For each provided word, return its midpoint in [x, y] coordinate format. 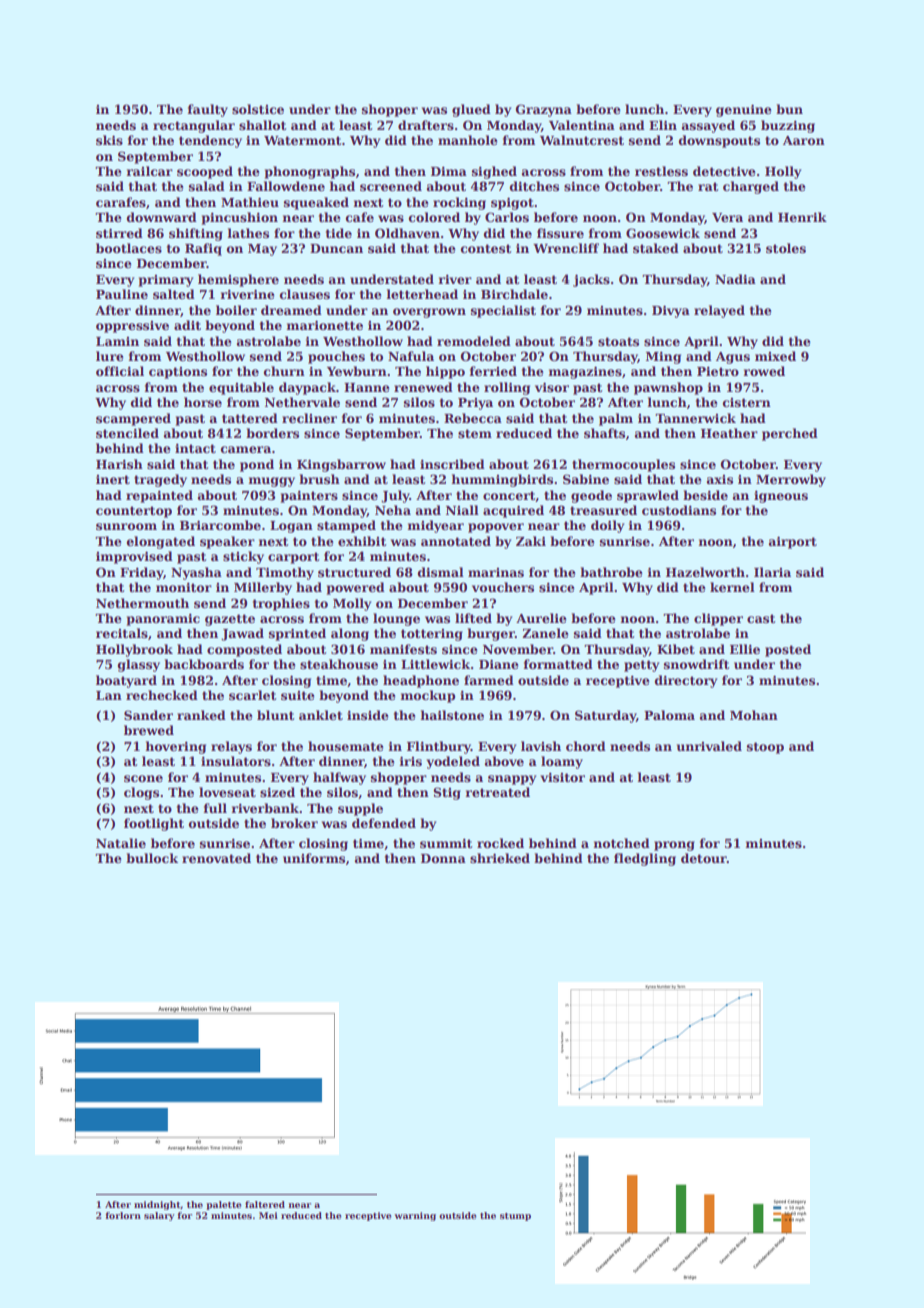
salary [159, 1216]
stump [515, 1217]
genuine [744, 110]
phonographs [309, 172]
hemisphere [238, 280]
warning [415, 1216]
